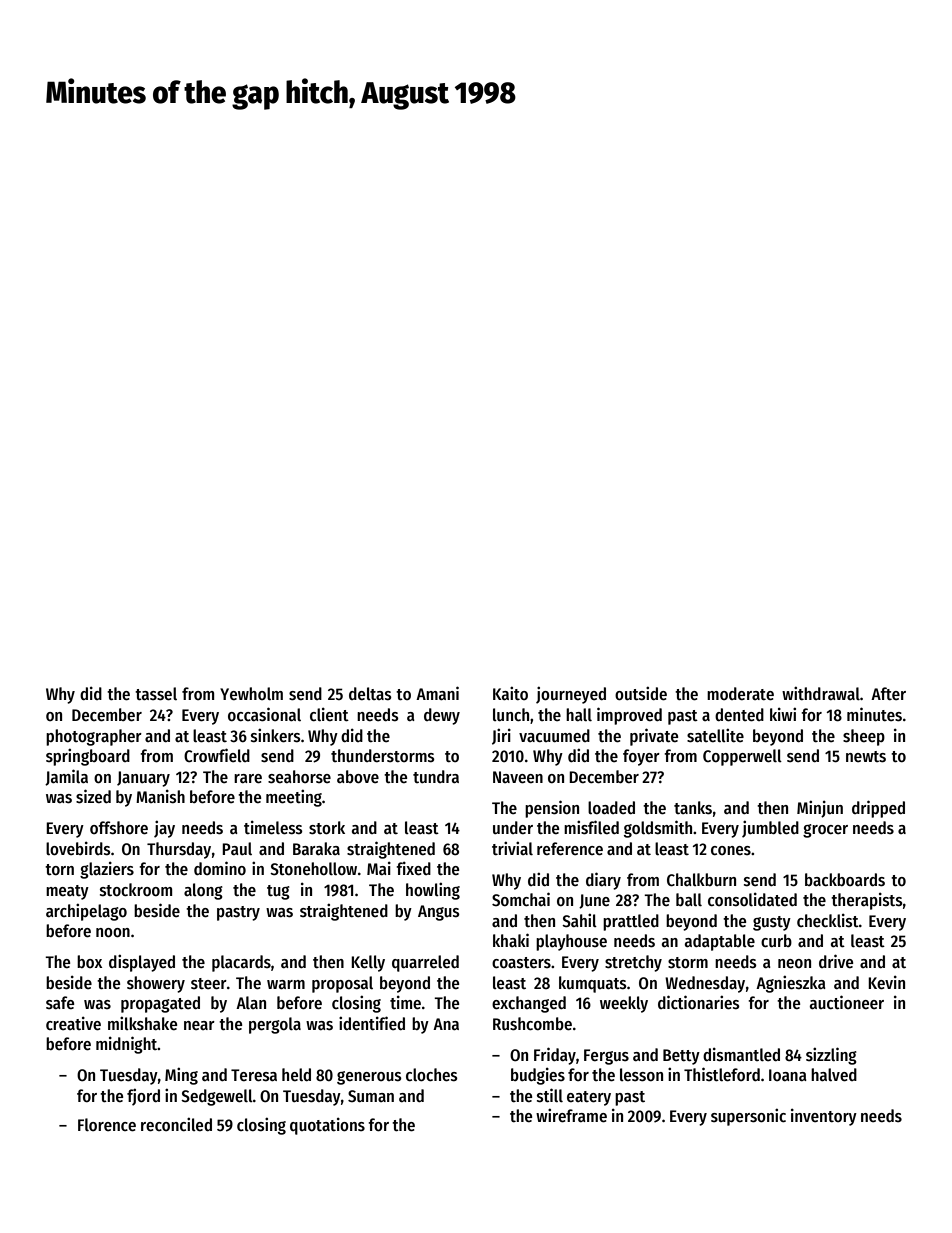 This screenshot has width=952, height=1233. What do you see at coordinates (720, 942) in the screenshot?
I see `adaptable` at bounding box center [720, 942].
